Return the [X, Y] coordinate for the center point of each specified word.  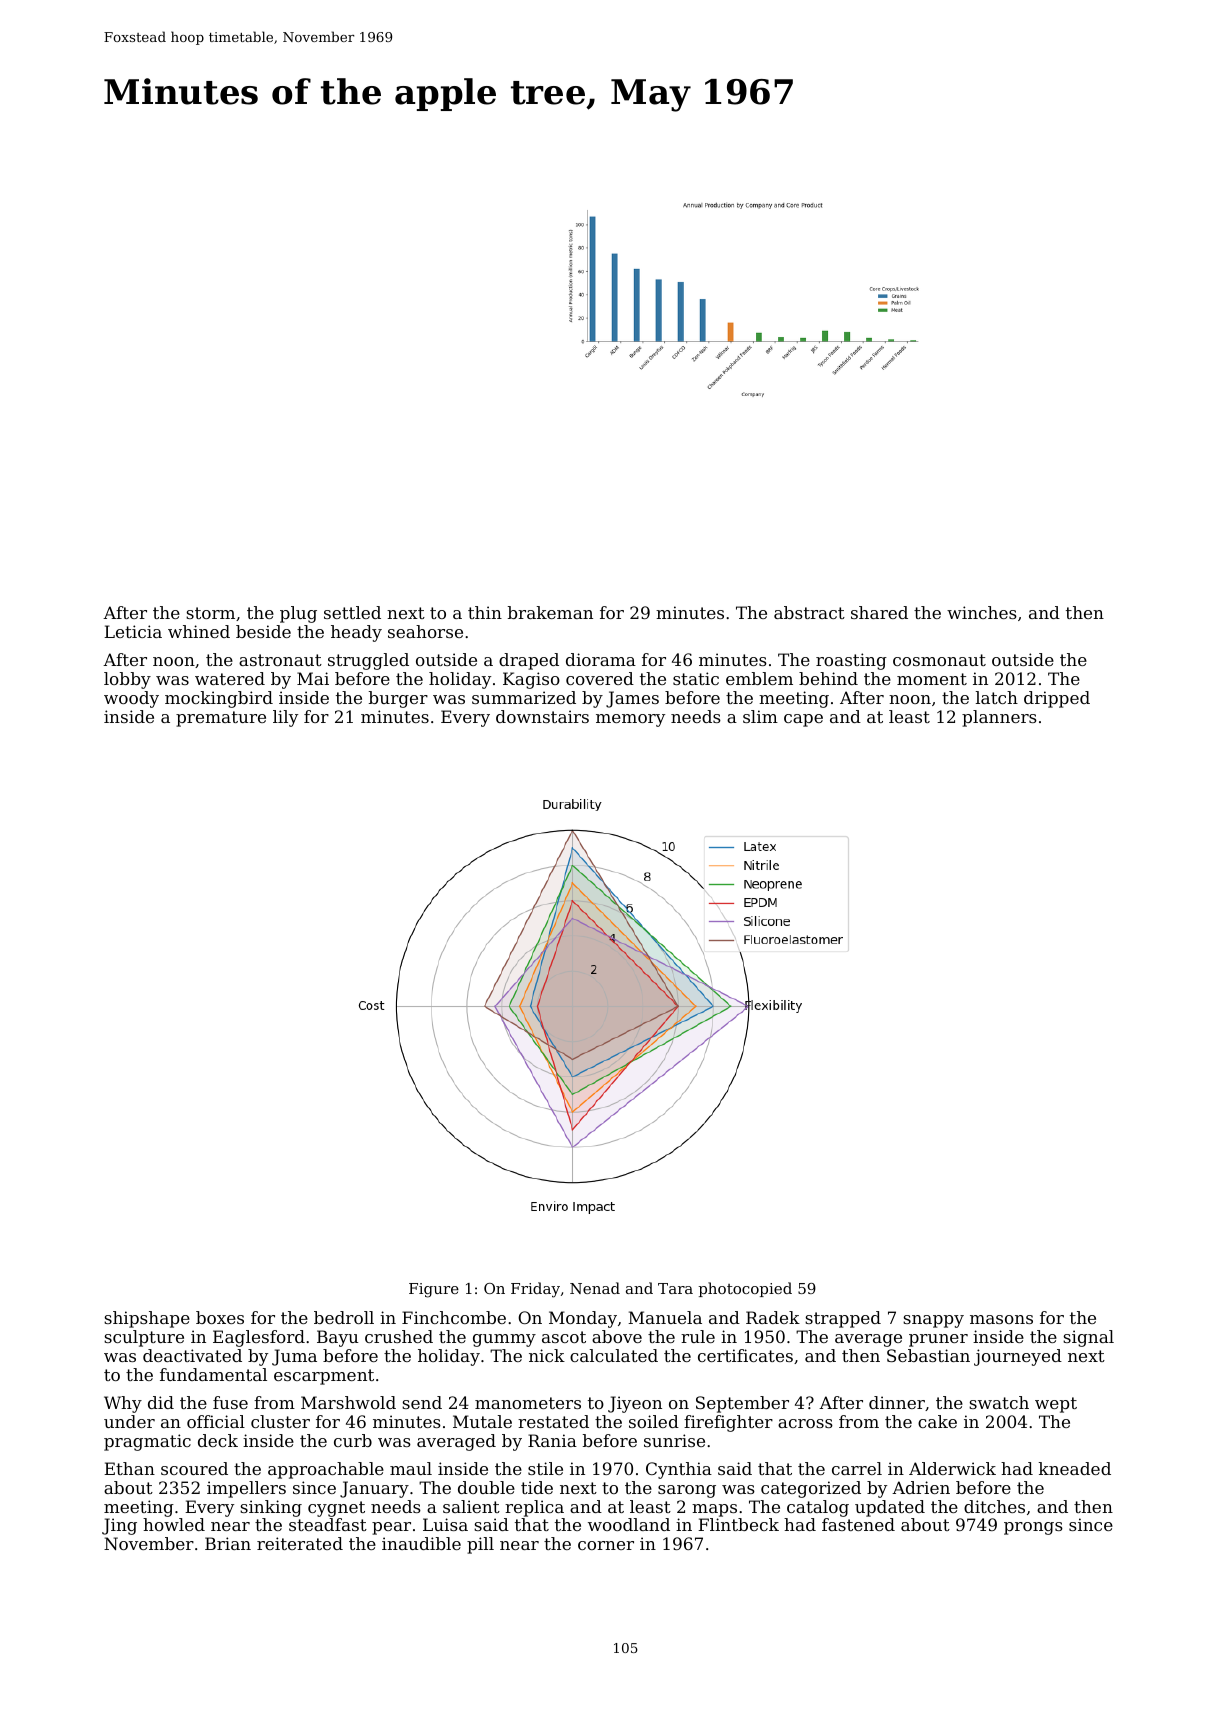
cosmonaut [939, 660]
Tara [675, 1288]
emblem [759, 678]
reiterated [300, 1543]
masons [1001, 1319]
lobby [127, 680]
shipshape [147, 1319]
